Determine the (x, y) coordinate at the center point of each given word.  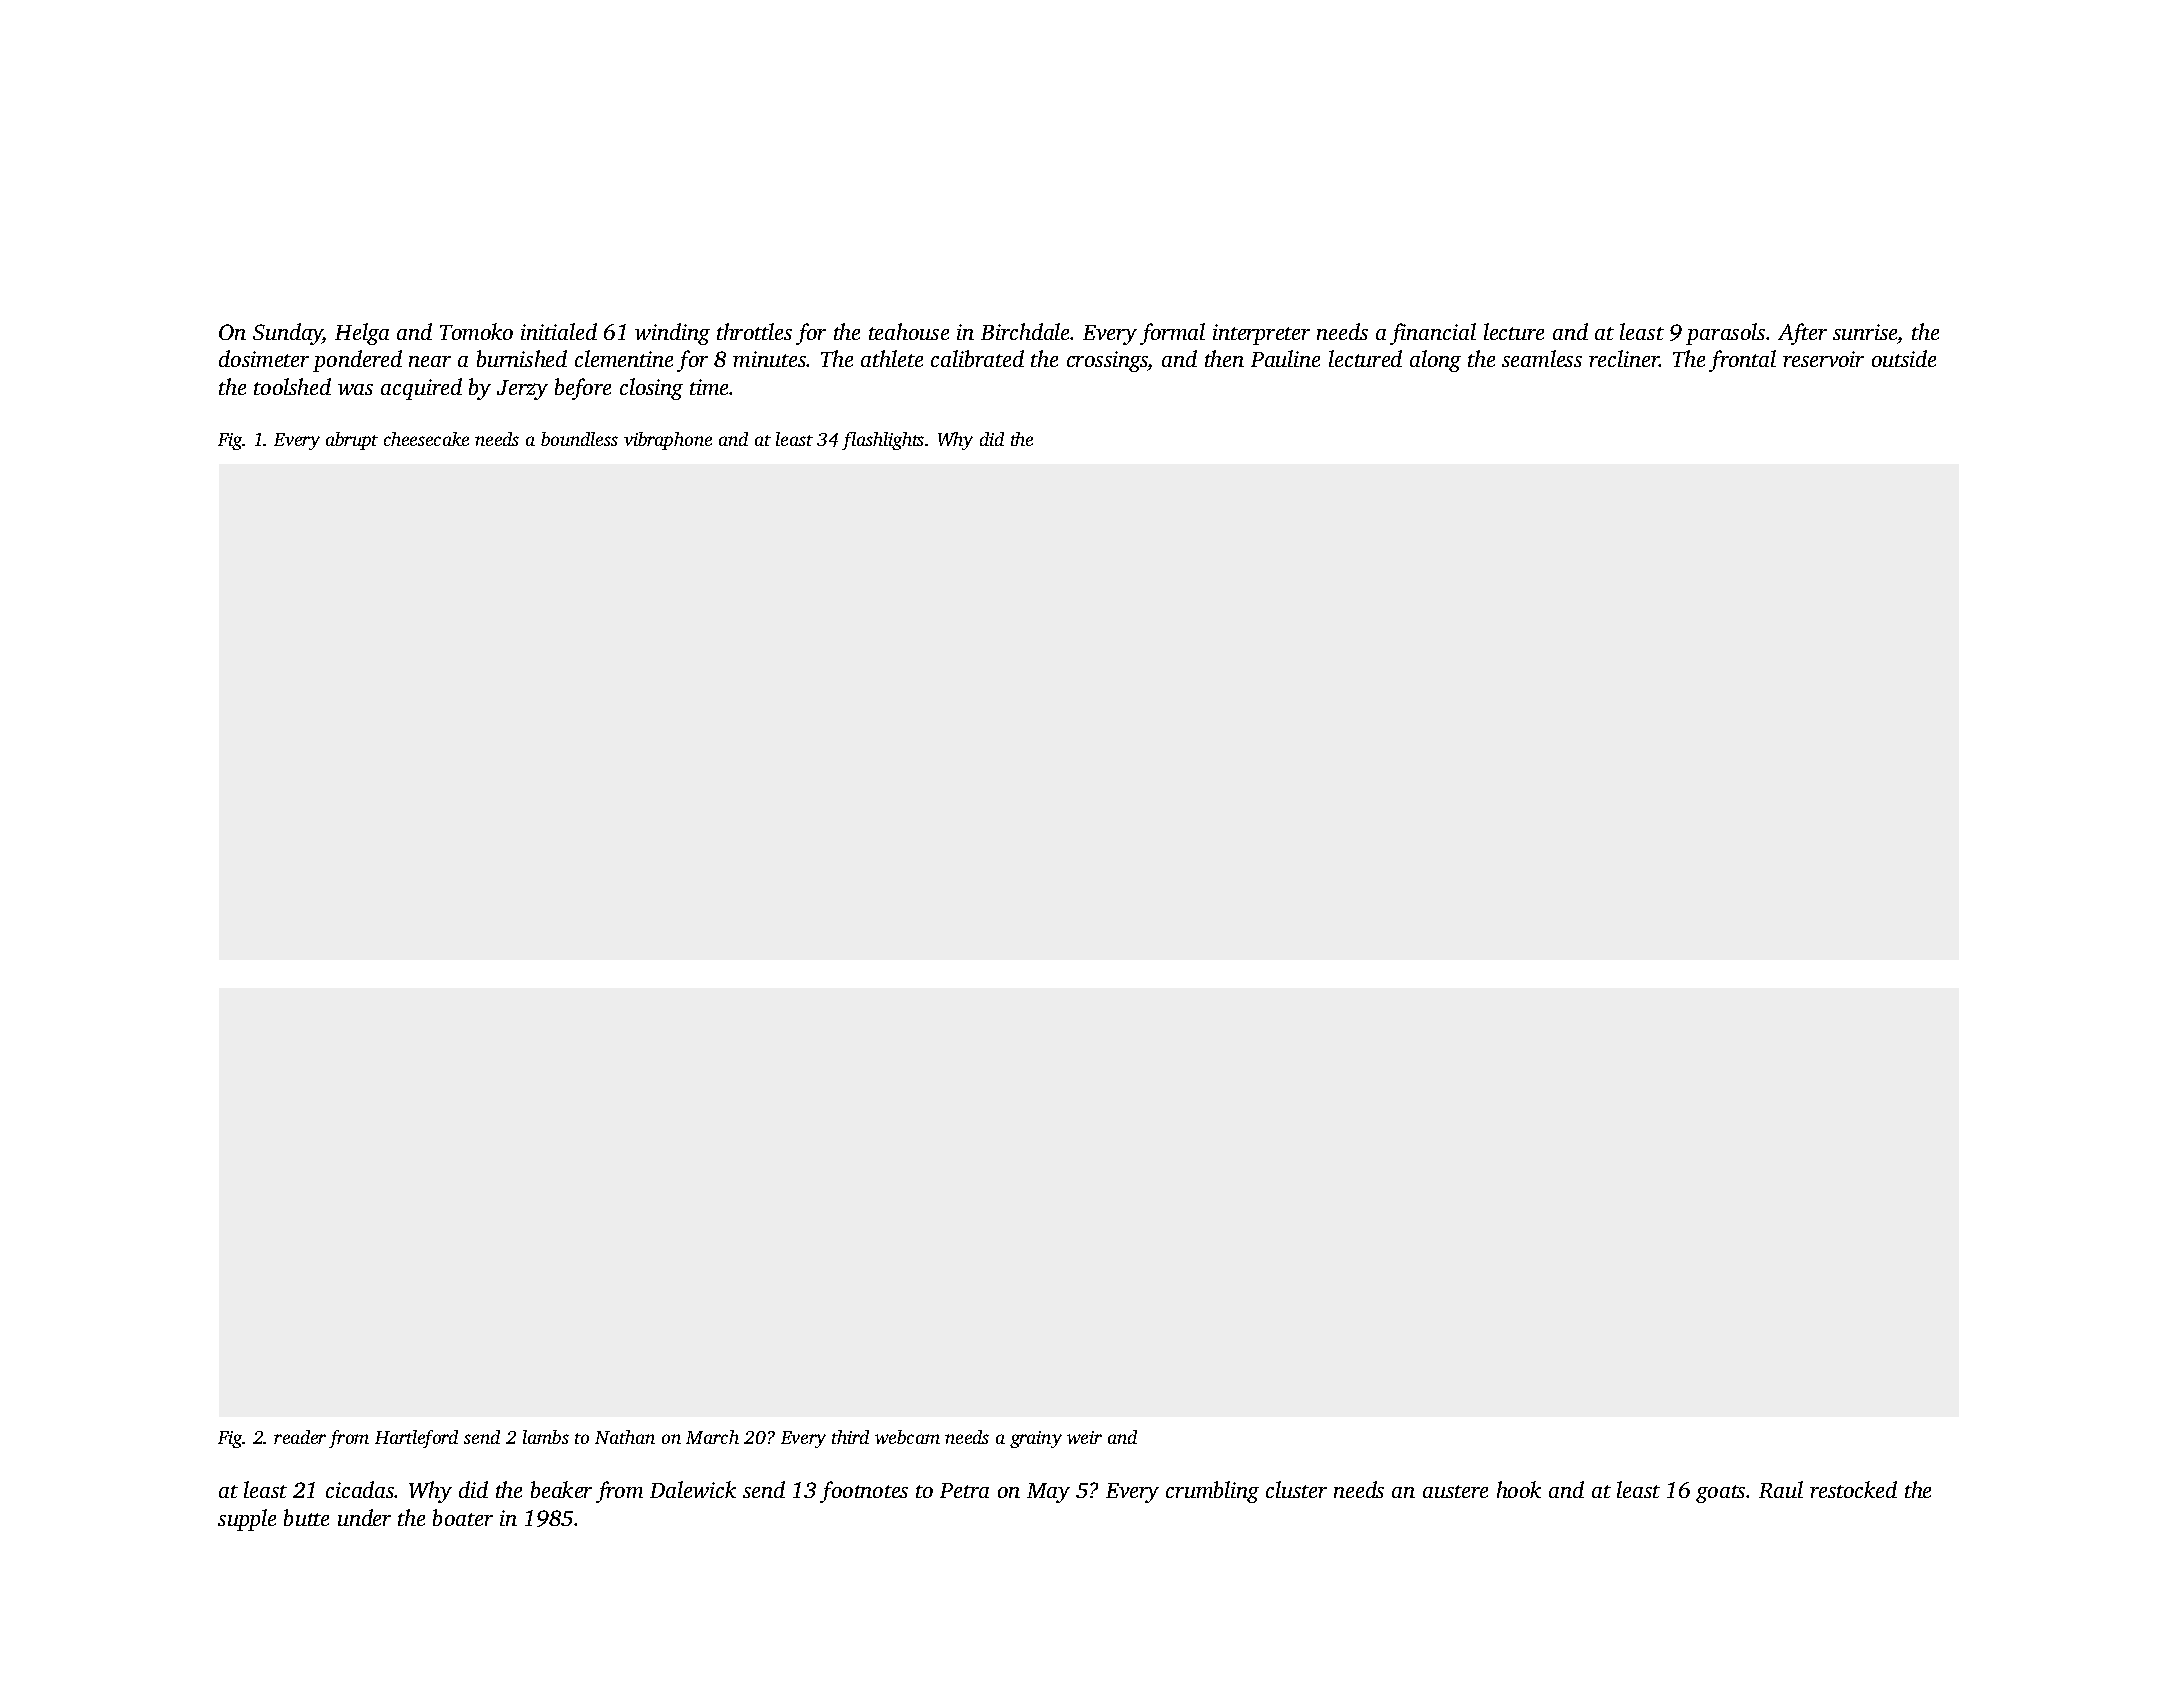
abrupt (352, 441)
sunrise (1865, 332)
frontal (1742, 361)
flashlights (883, 441)
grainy (1036, 1439)
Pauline (1285, 358)
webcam (907, 1437)
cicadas (360, 1489)
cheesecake (426, 439)
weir (1084, 1437)
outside (1904, 358)
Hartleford (416, 1439)
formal (1172, 334)
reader (300, 1437)
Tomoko (476, 331)
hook (1519, 1489)
